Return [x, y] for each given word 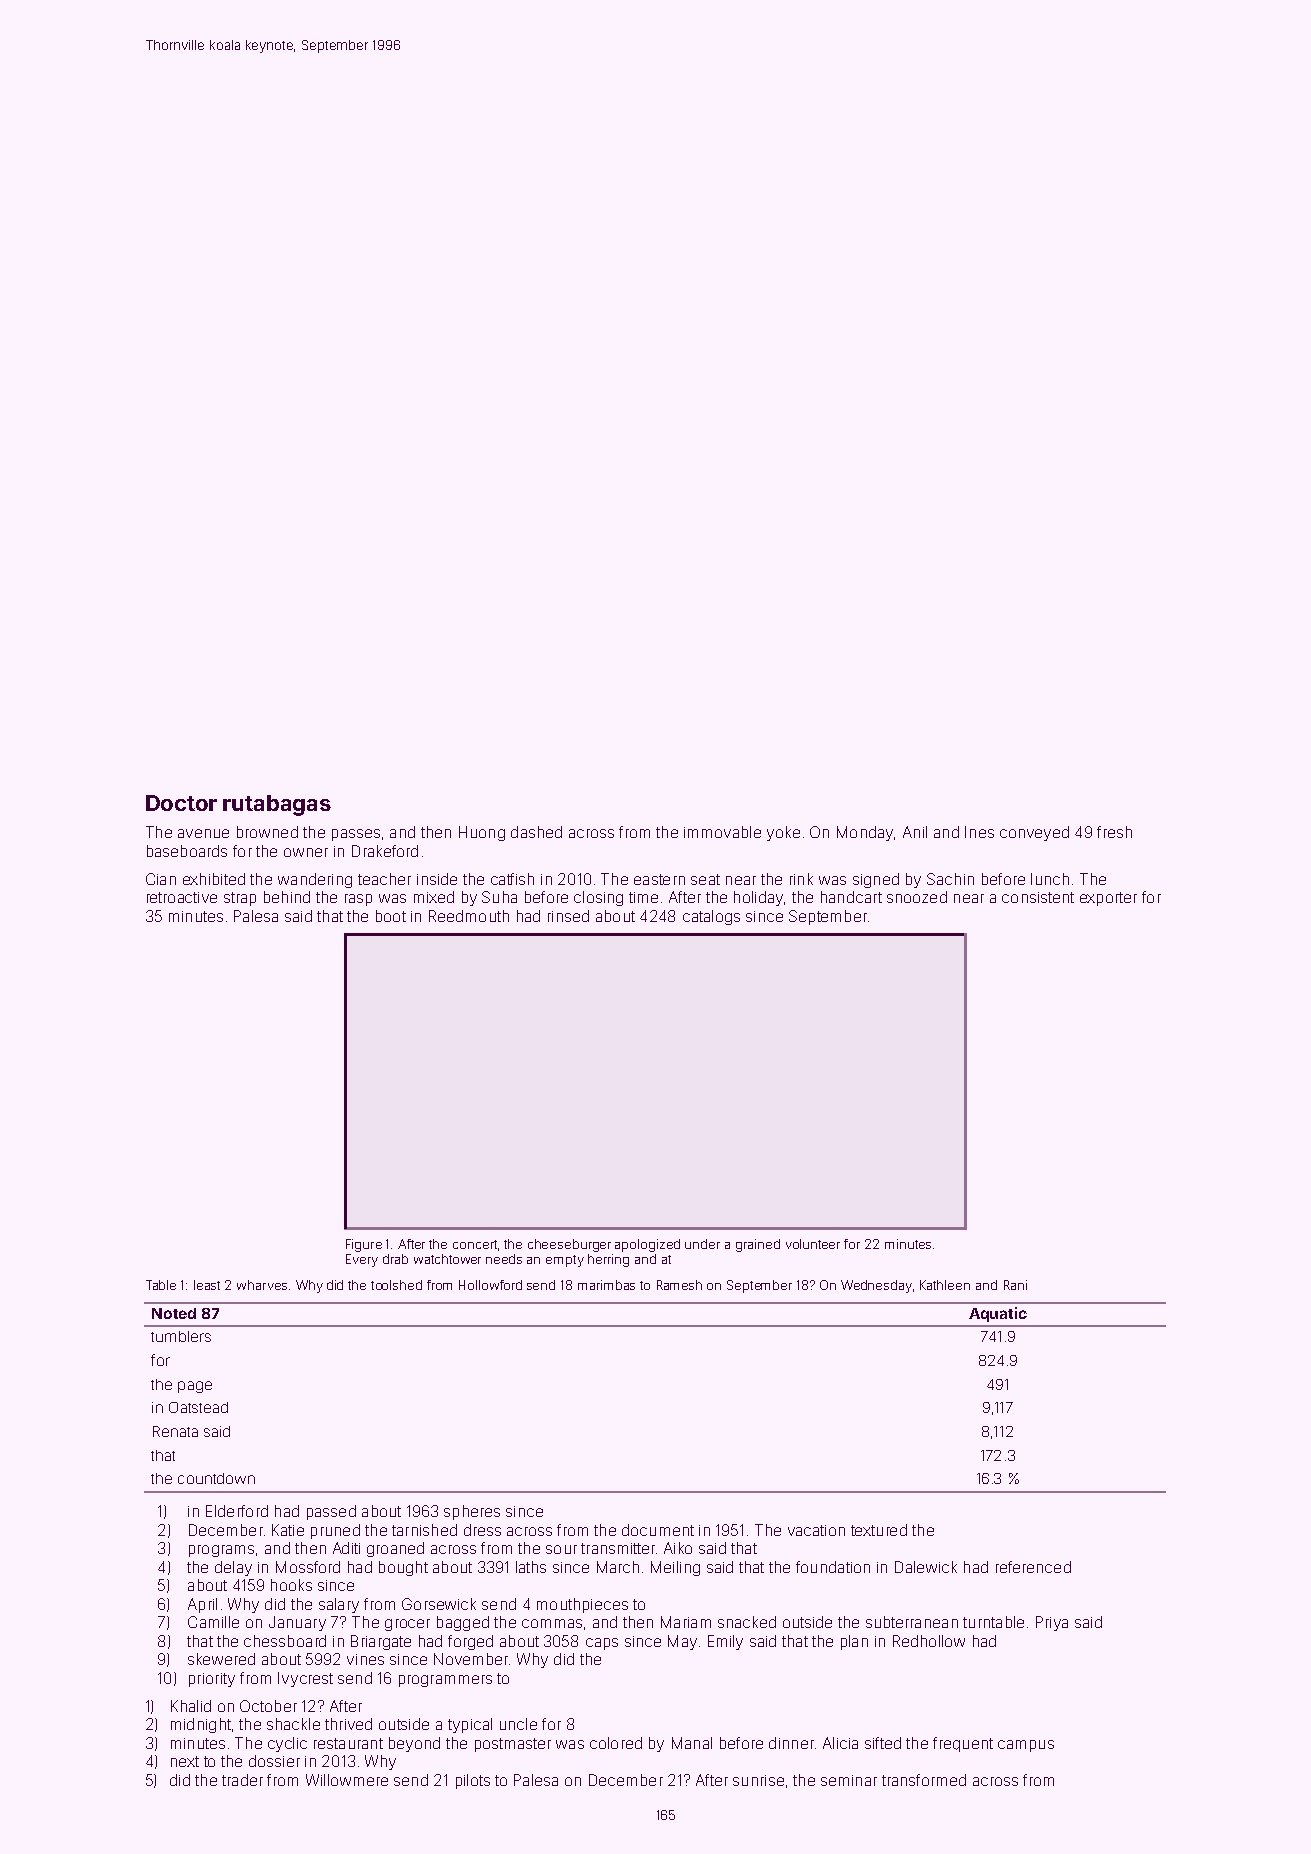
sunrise [758, 1780]
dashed [536, 832]
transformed [924, 1780]
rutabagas [277, 805]
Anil [915, 832]
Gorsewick [439, 1604]
